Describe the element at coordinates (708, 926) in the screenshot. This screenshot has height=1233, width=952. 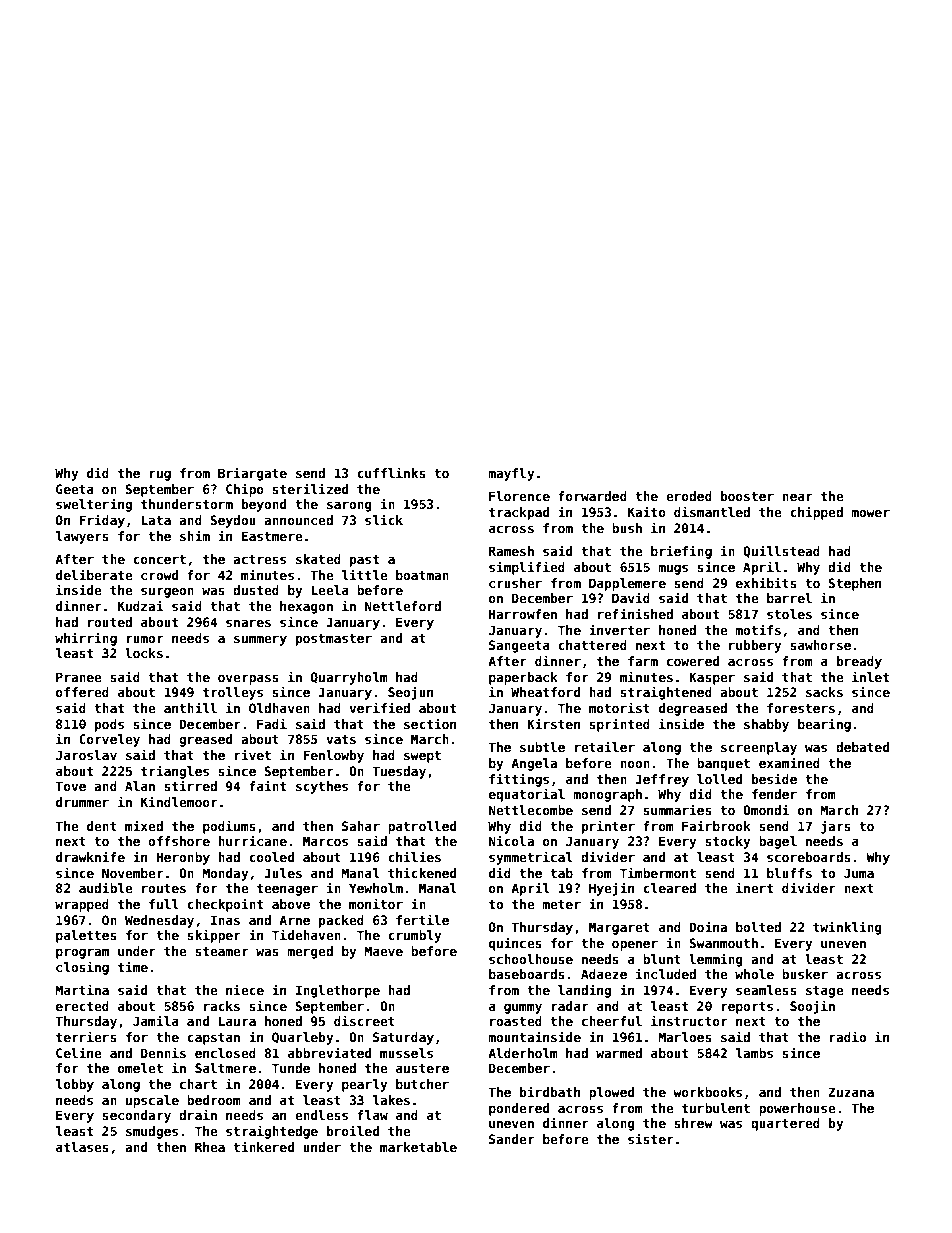
I see `Doina` at that location.
